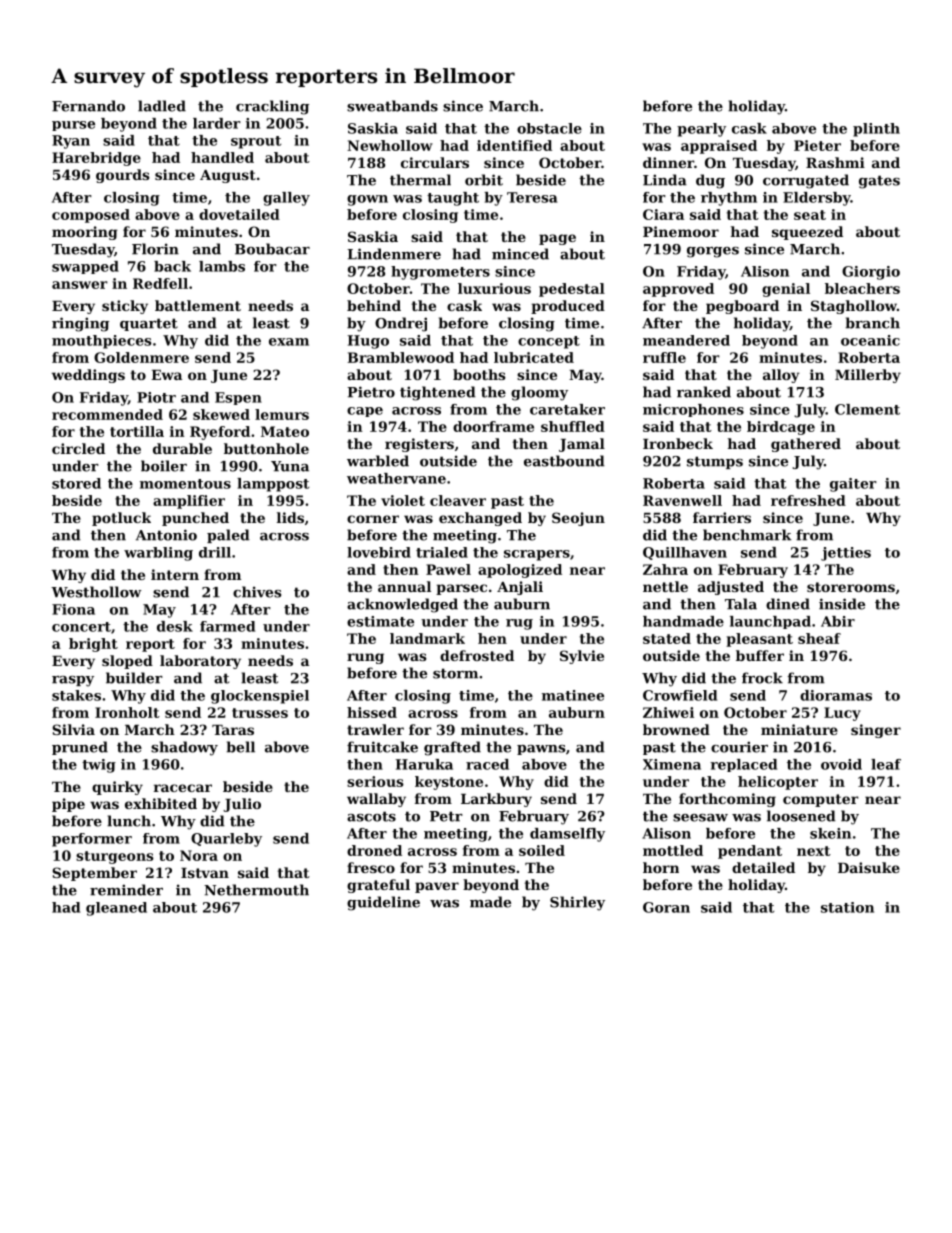 The height and width of the screenshot is (1233, 952). What do you see at coordinates (762, 678) in the screenshot?
I see `frock` at bounding box center [762, 678].
